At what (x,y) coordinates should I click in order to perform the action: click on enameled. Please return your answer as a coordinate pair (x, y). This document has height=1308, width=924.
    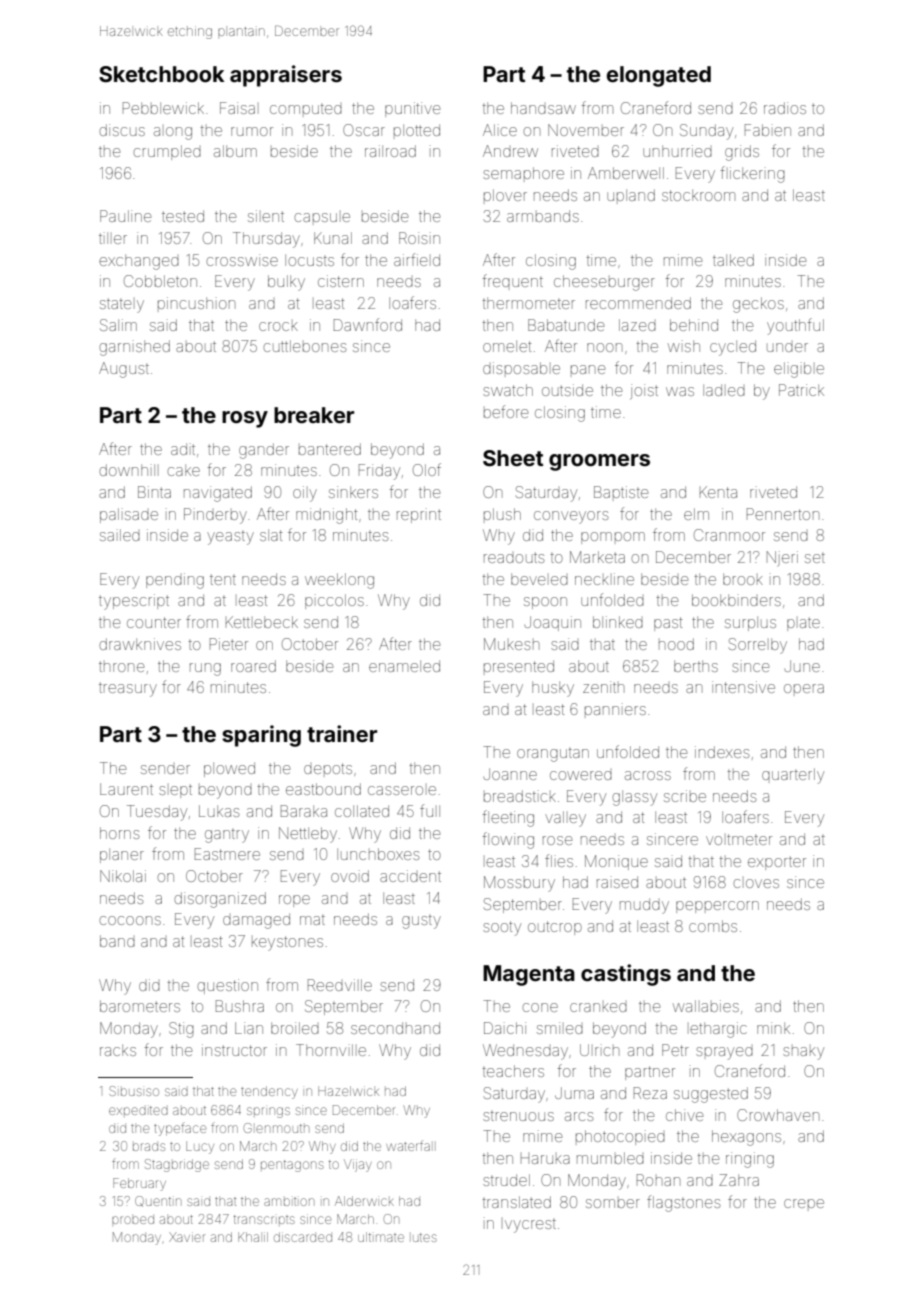
    Looking at the image, I should click on (404, 666).
